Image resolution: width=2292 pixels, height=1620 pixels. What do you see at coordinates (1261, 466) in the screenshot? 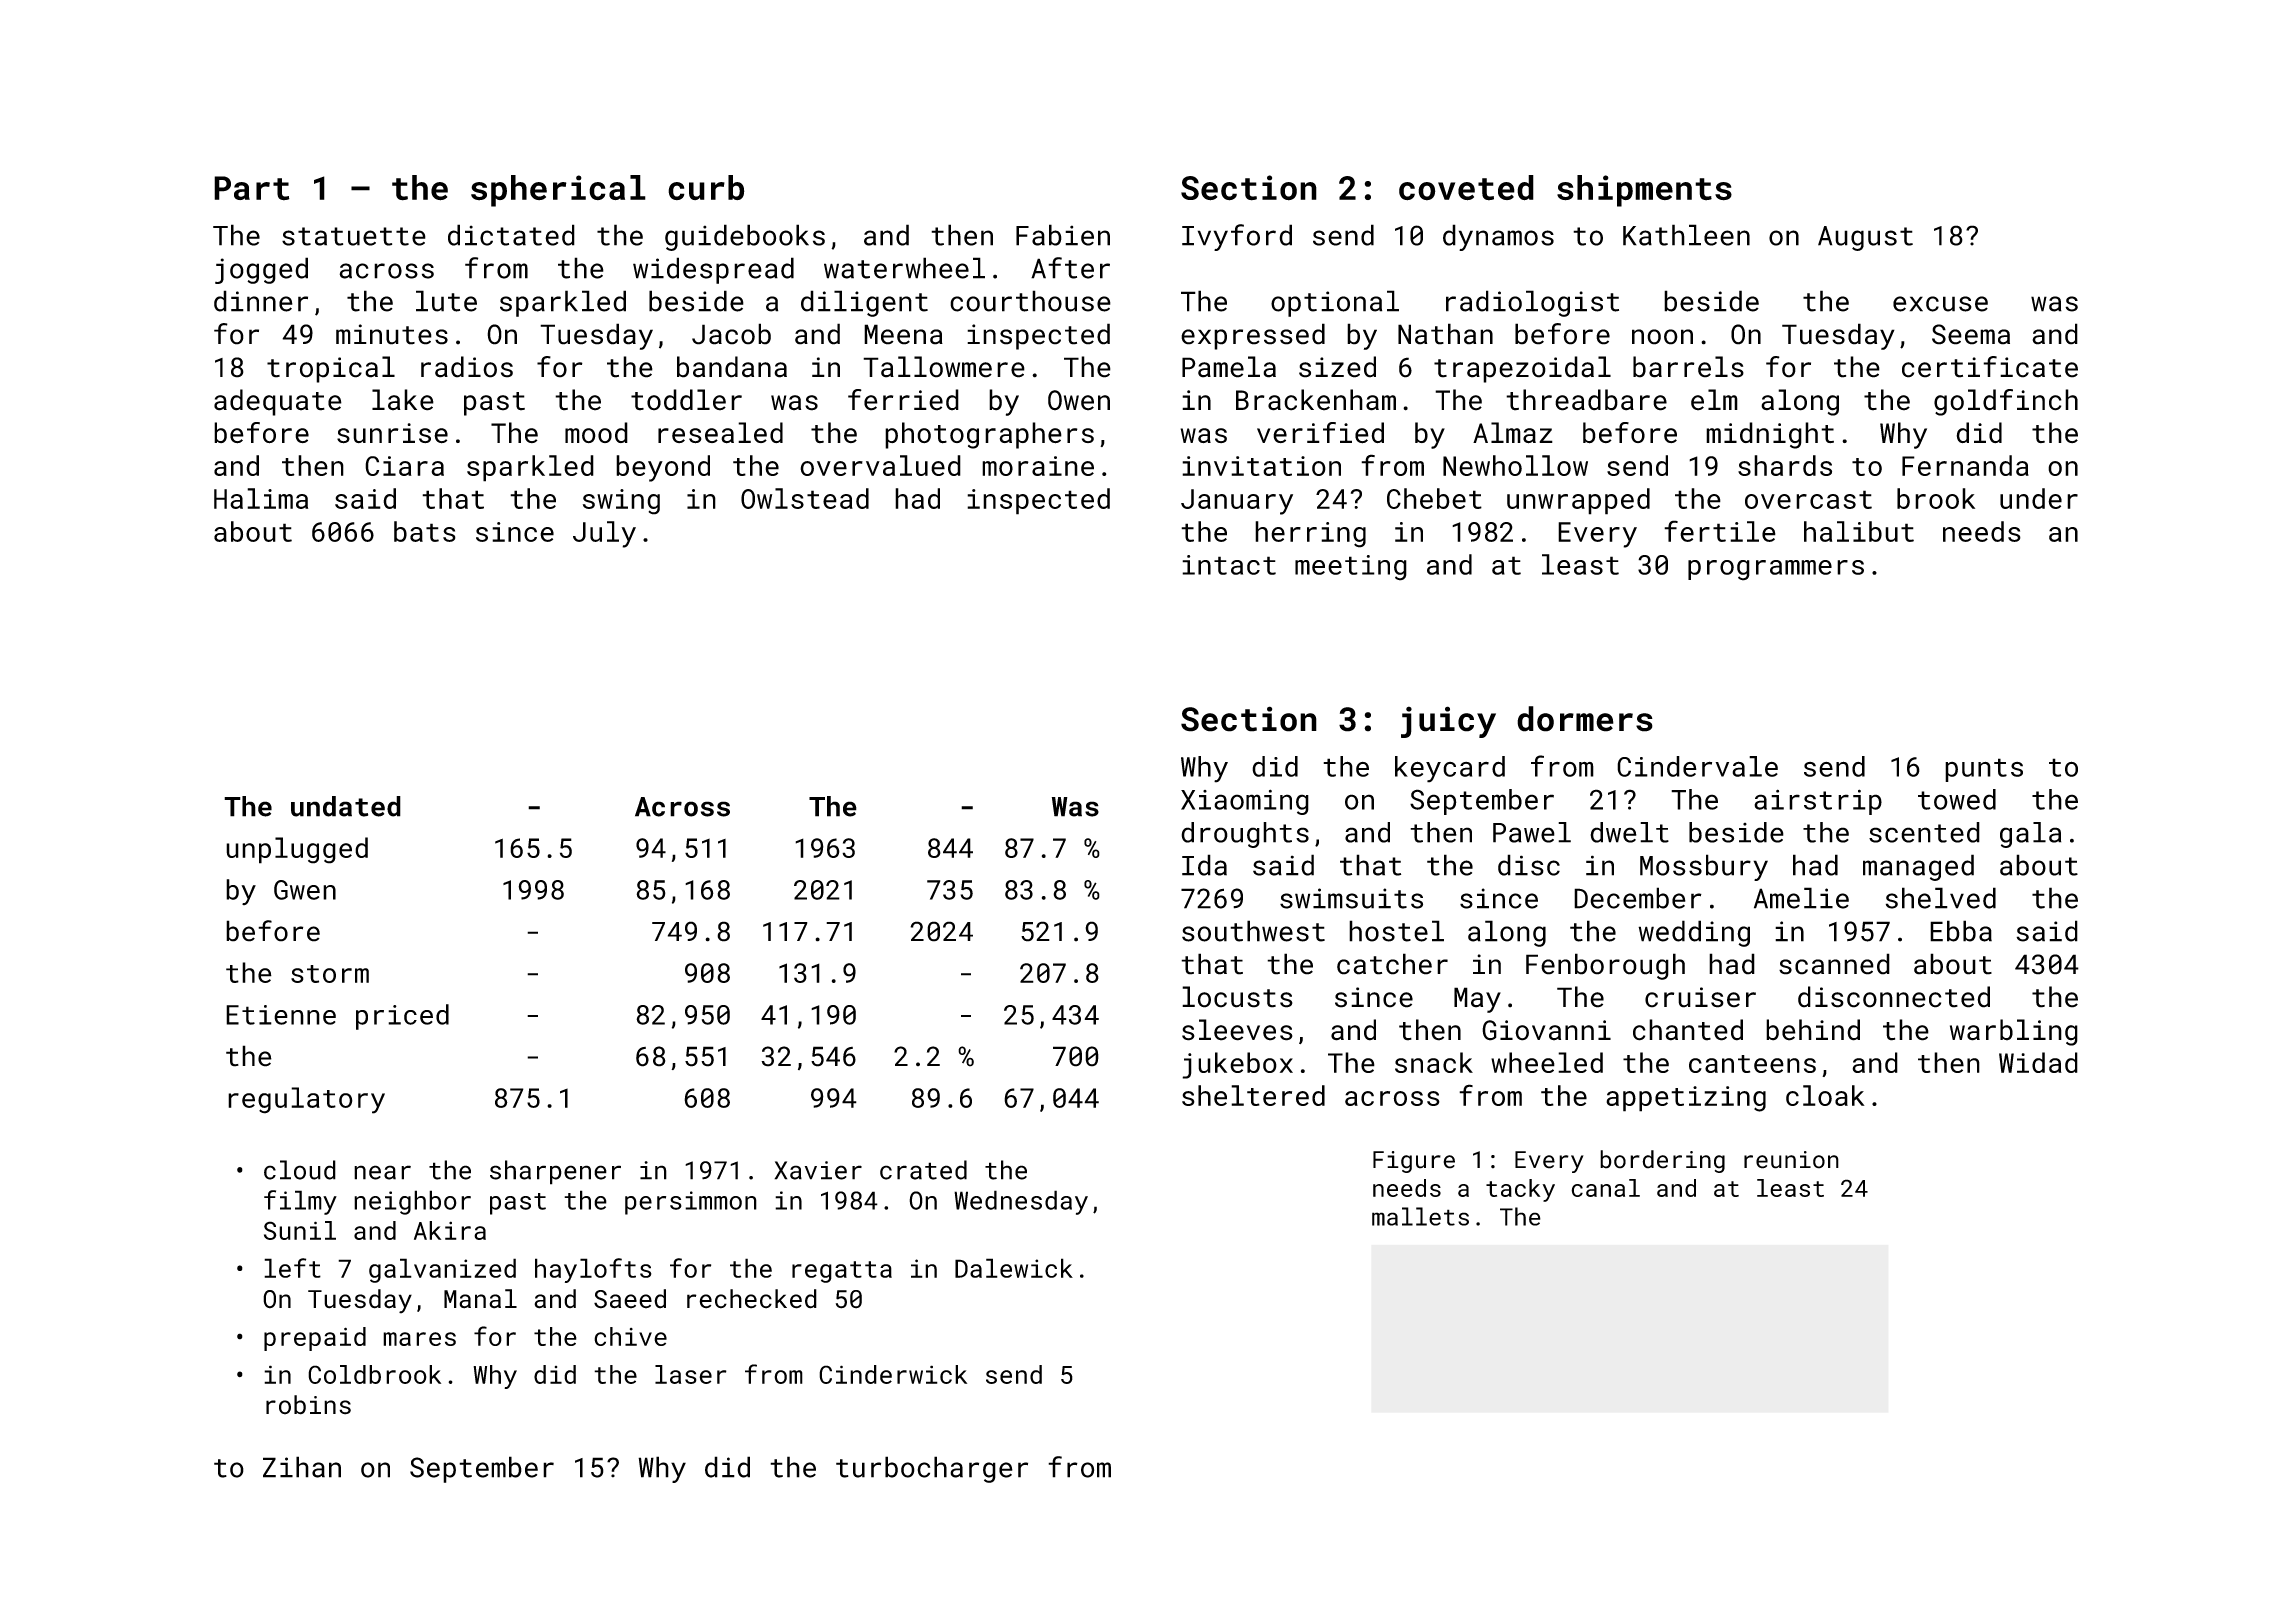
I see `invitation` at bounding box center [1261, 466].
